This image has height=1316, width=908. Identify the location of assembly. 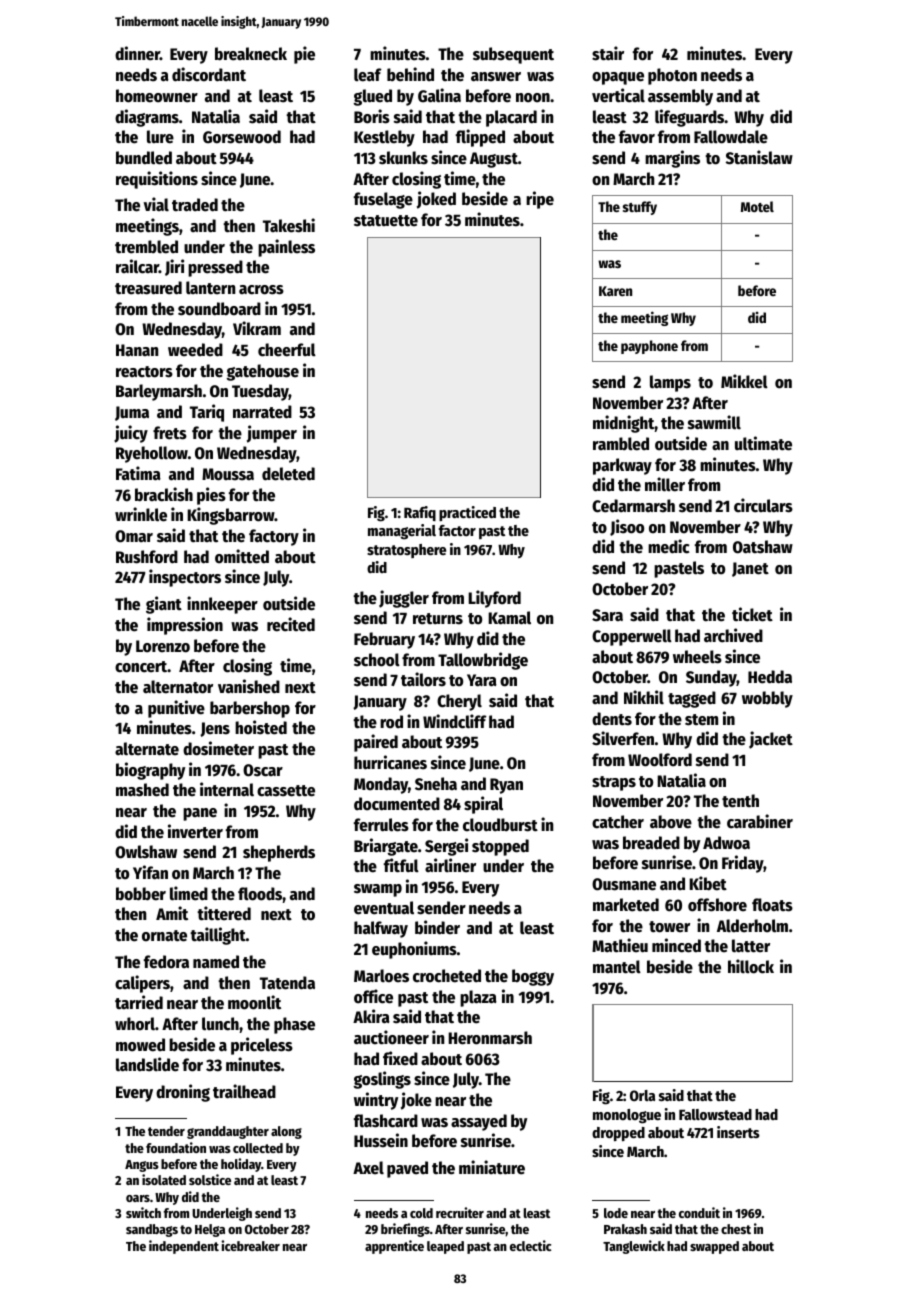
(680, 97).
